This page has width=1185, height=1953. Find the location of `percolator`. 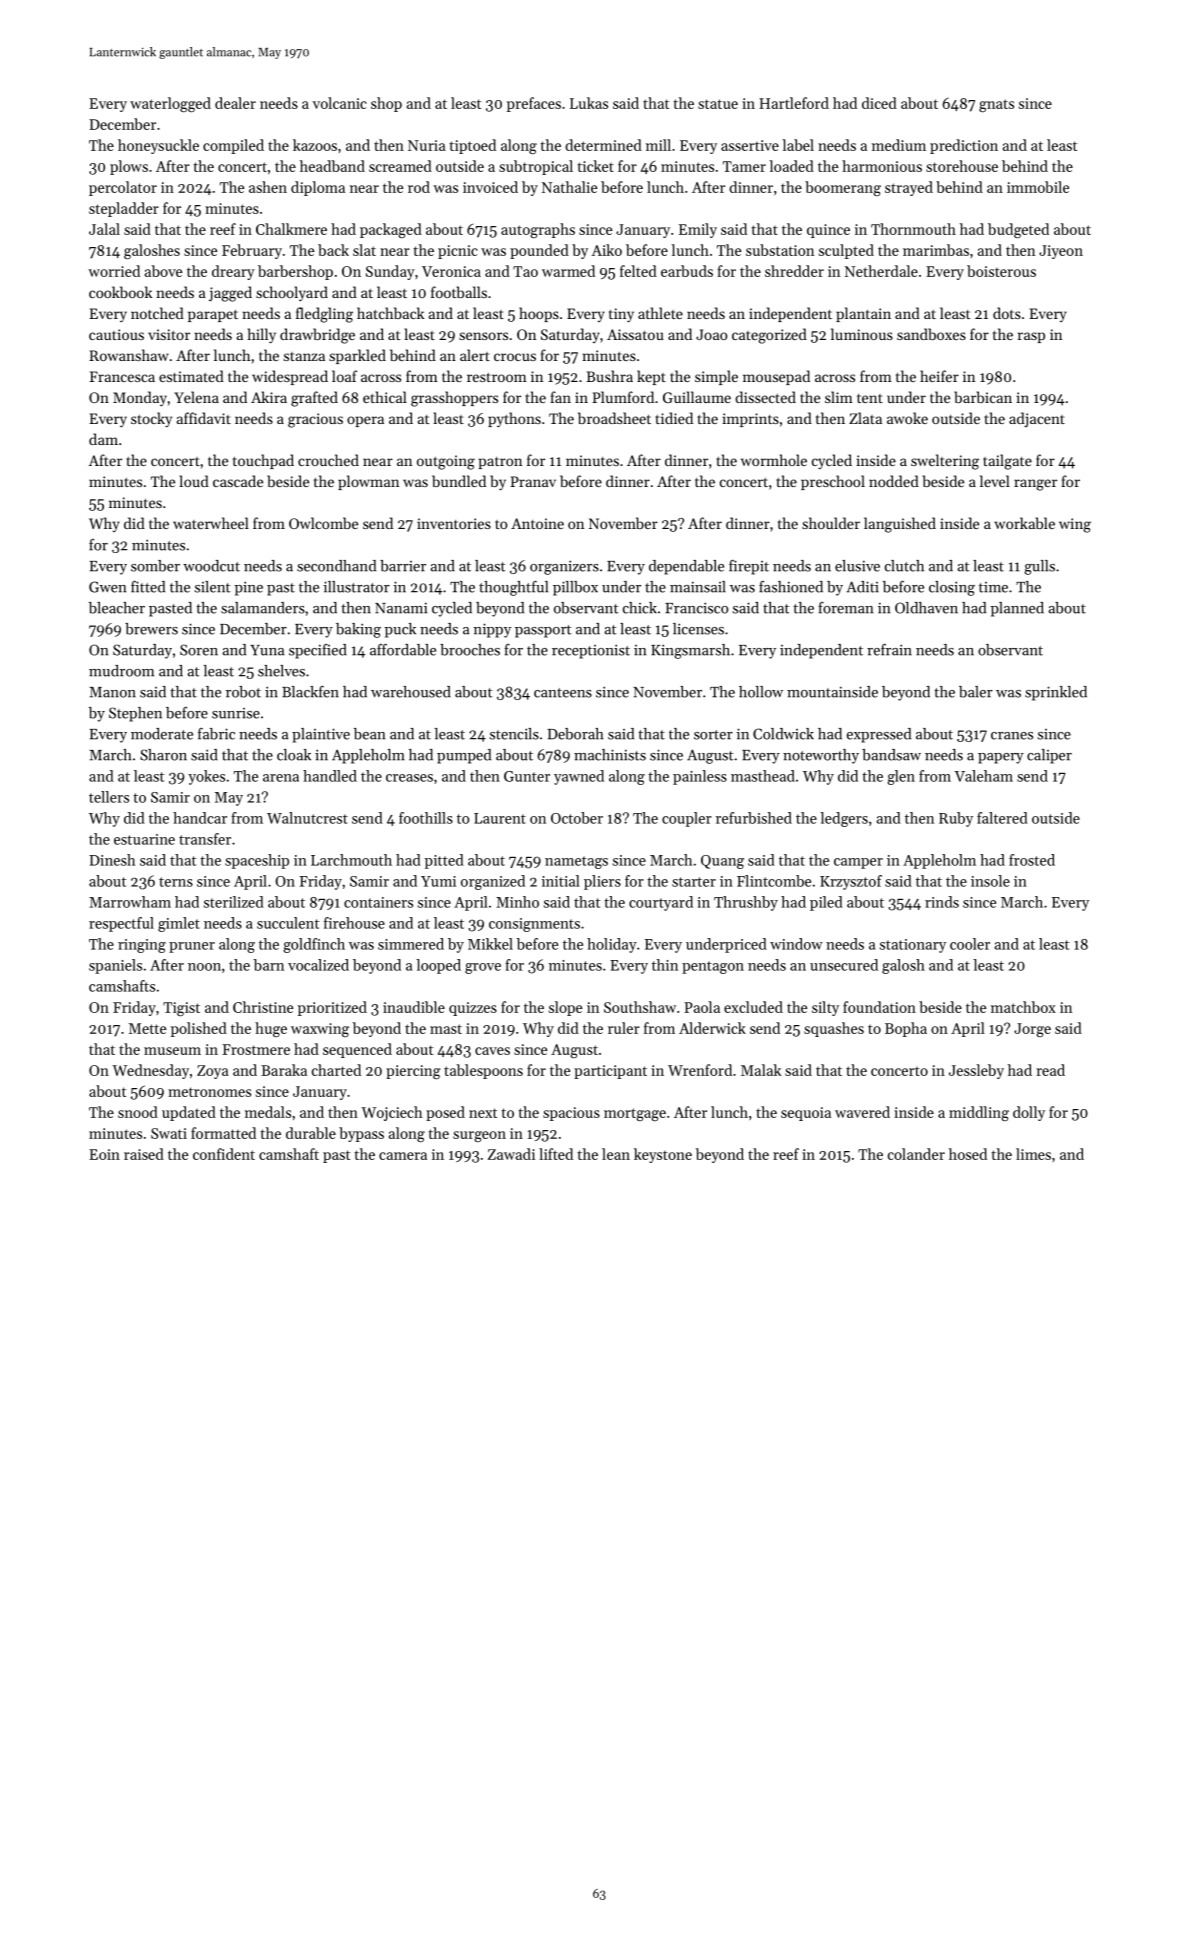

percolator is located at coordinates (123, 188).
